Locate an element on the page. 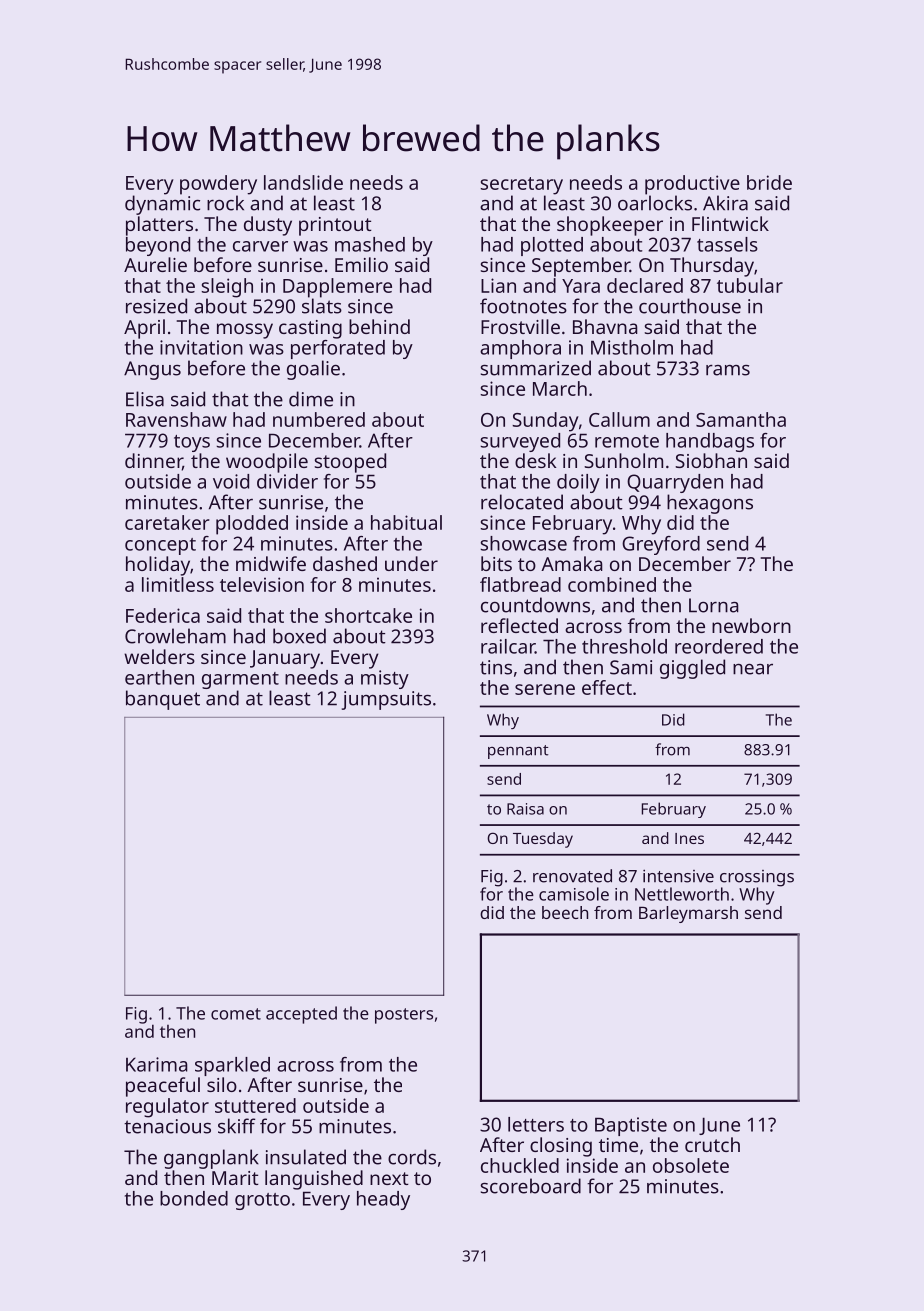  September is located at coordinates (581, 267).
